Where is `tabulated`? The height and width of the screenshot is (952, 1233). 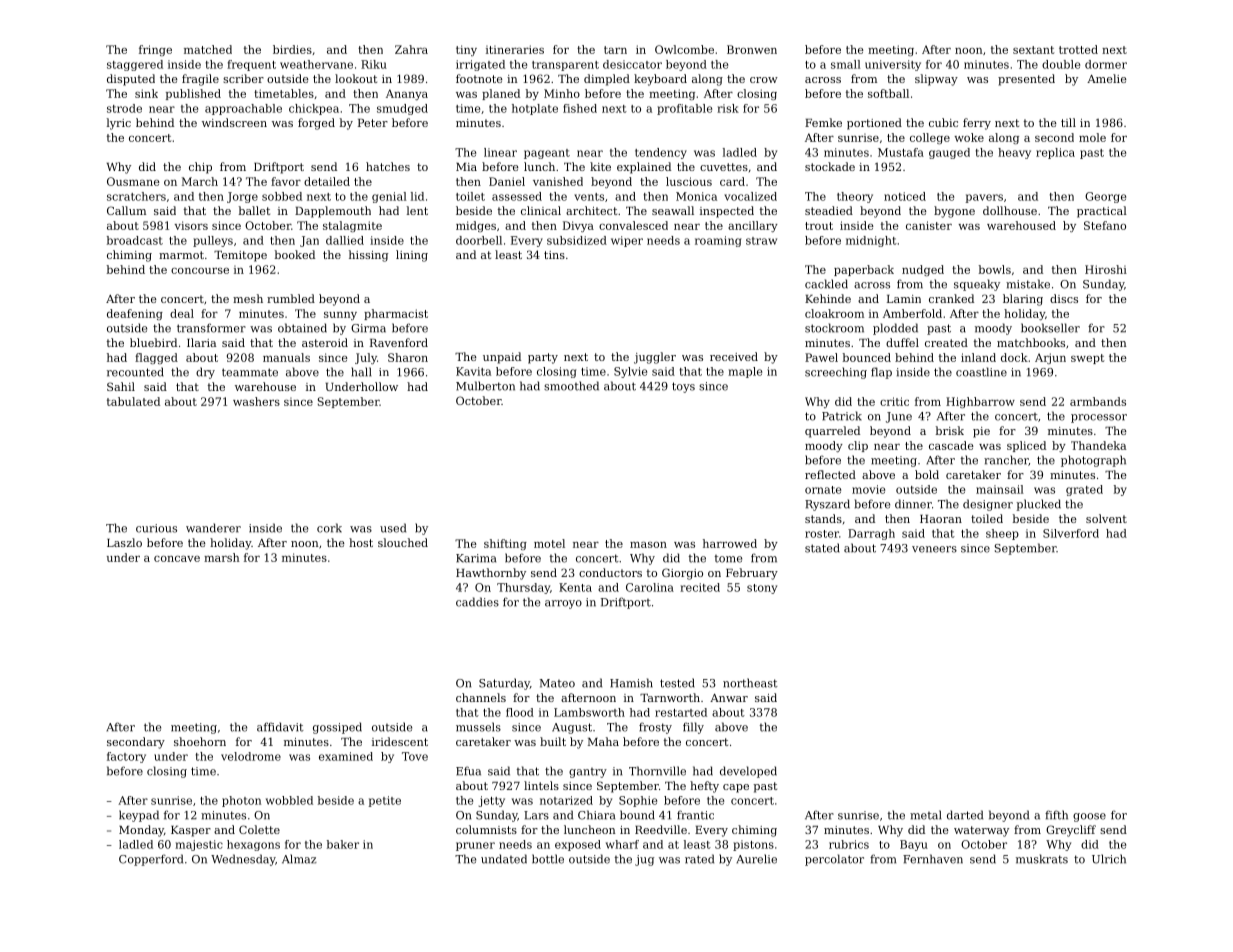
tabulated is located at coordinates (133, 401).
